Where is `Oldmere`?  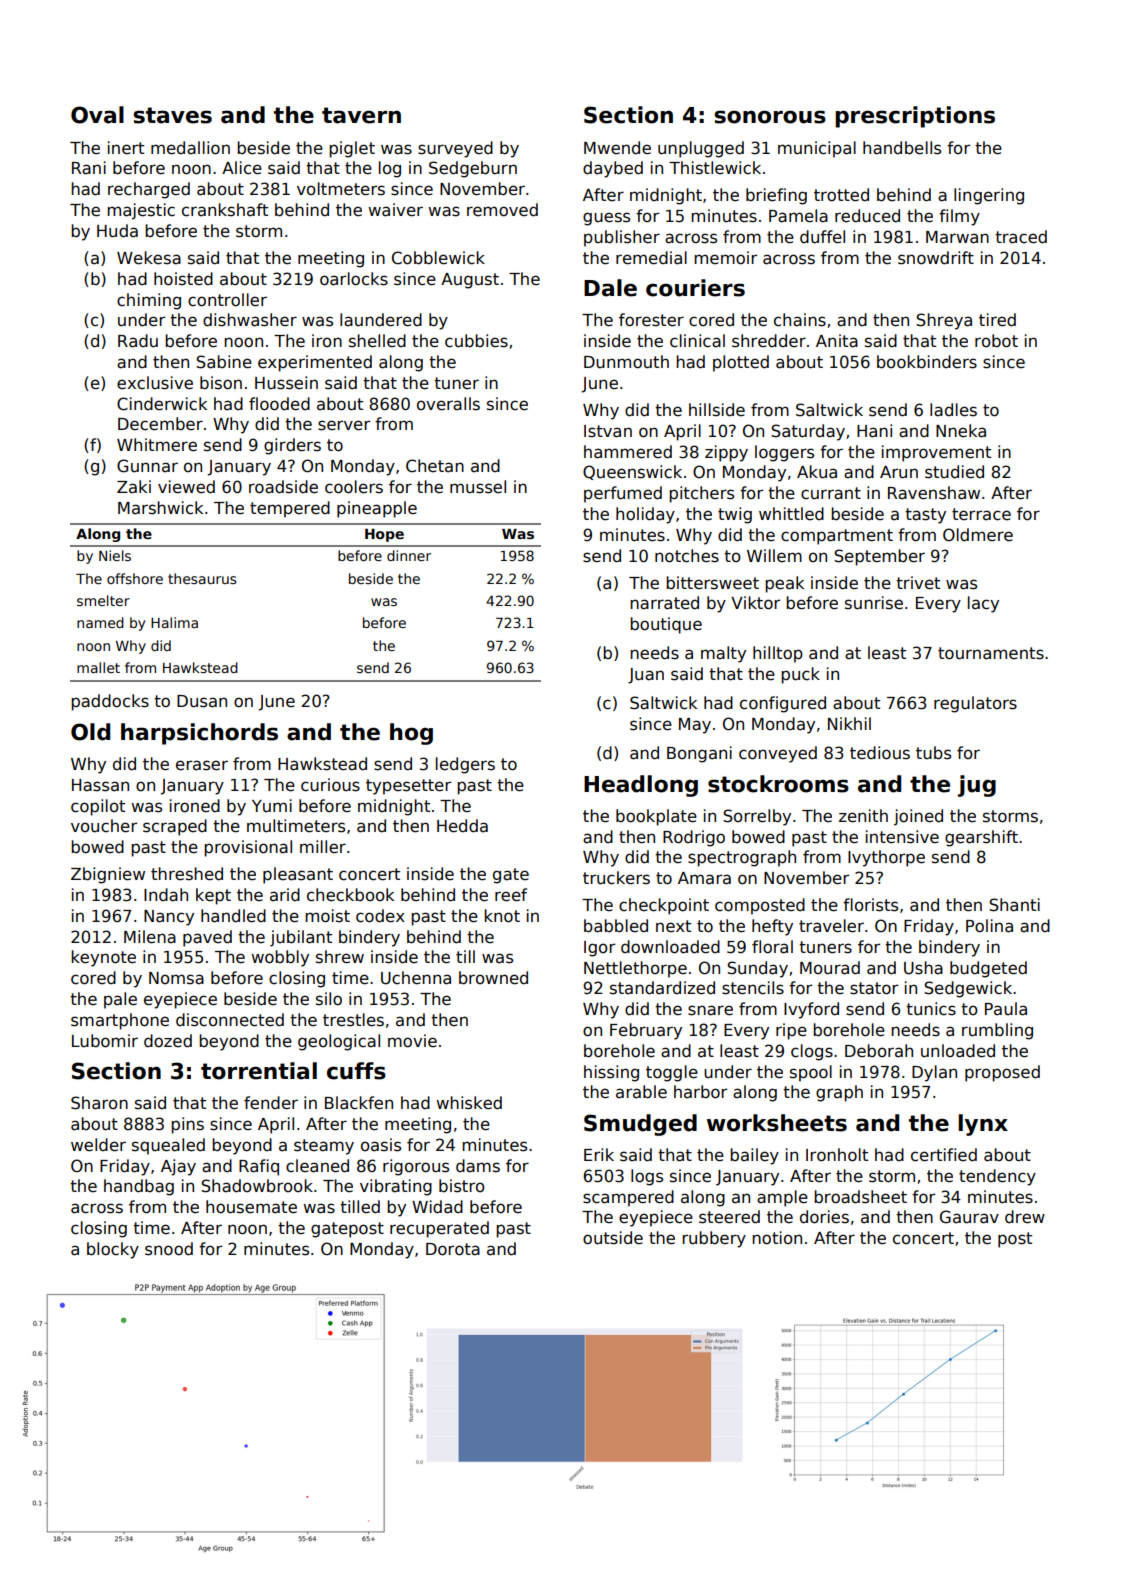
Oldmere is located at coordinates (978, 535).
